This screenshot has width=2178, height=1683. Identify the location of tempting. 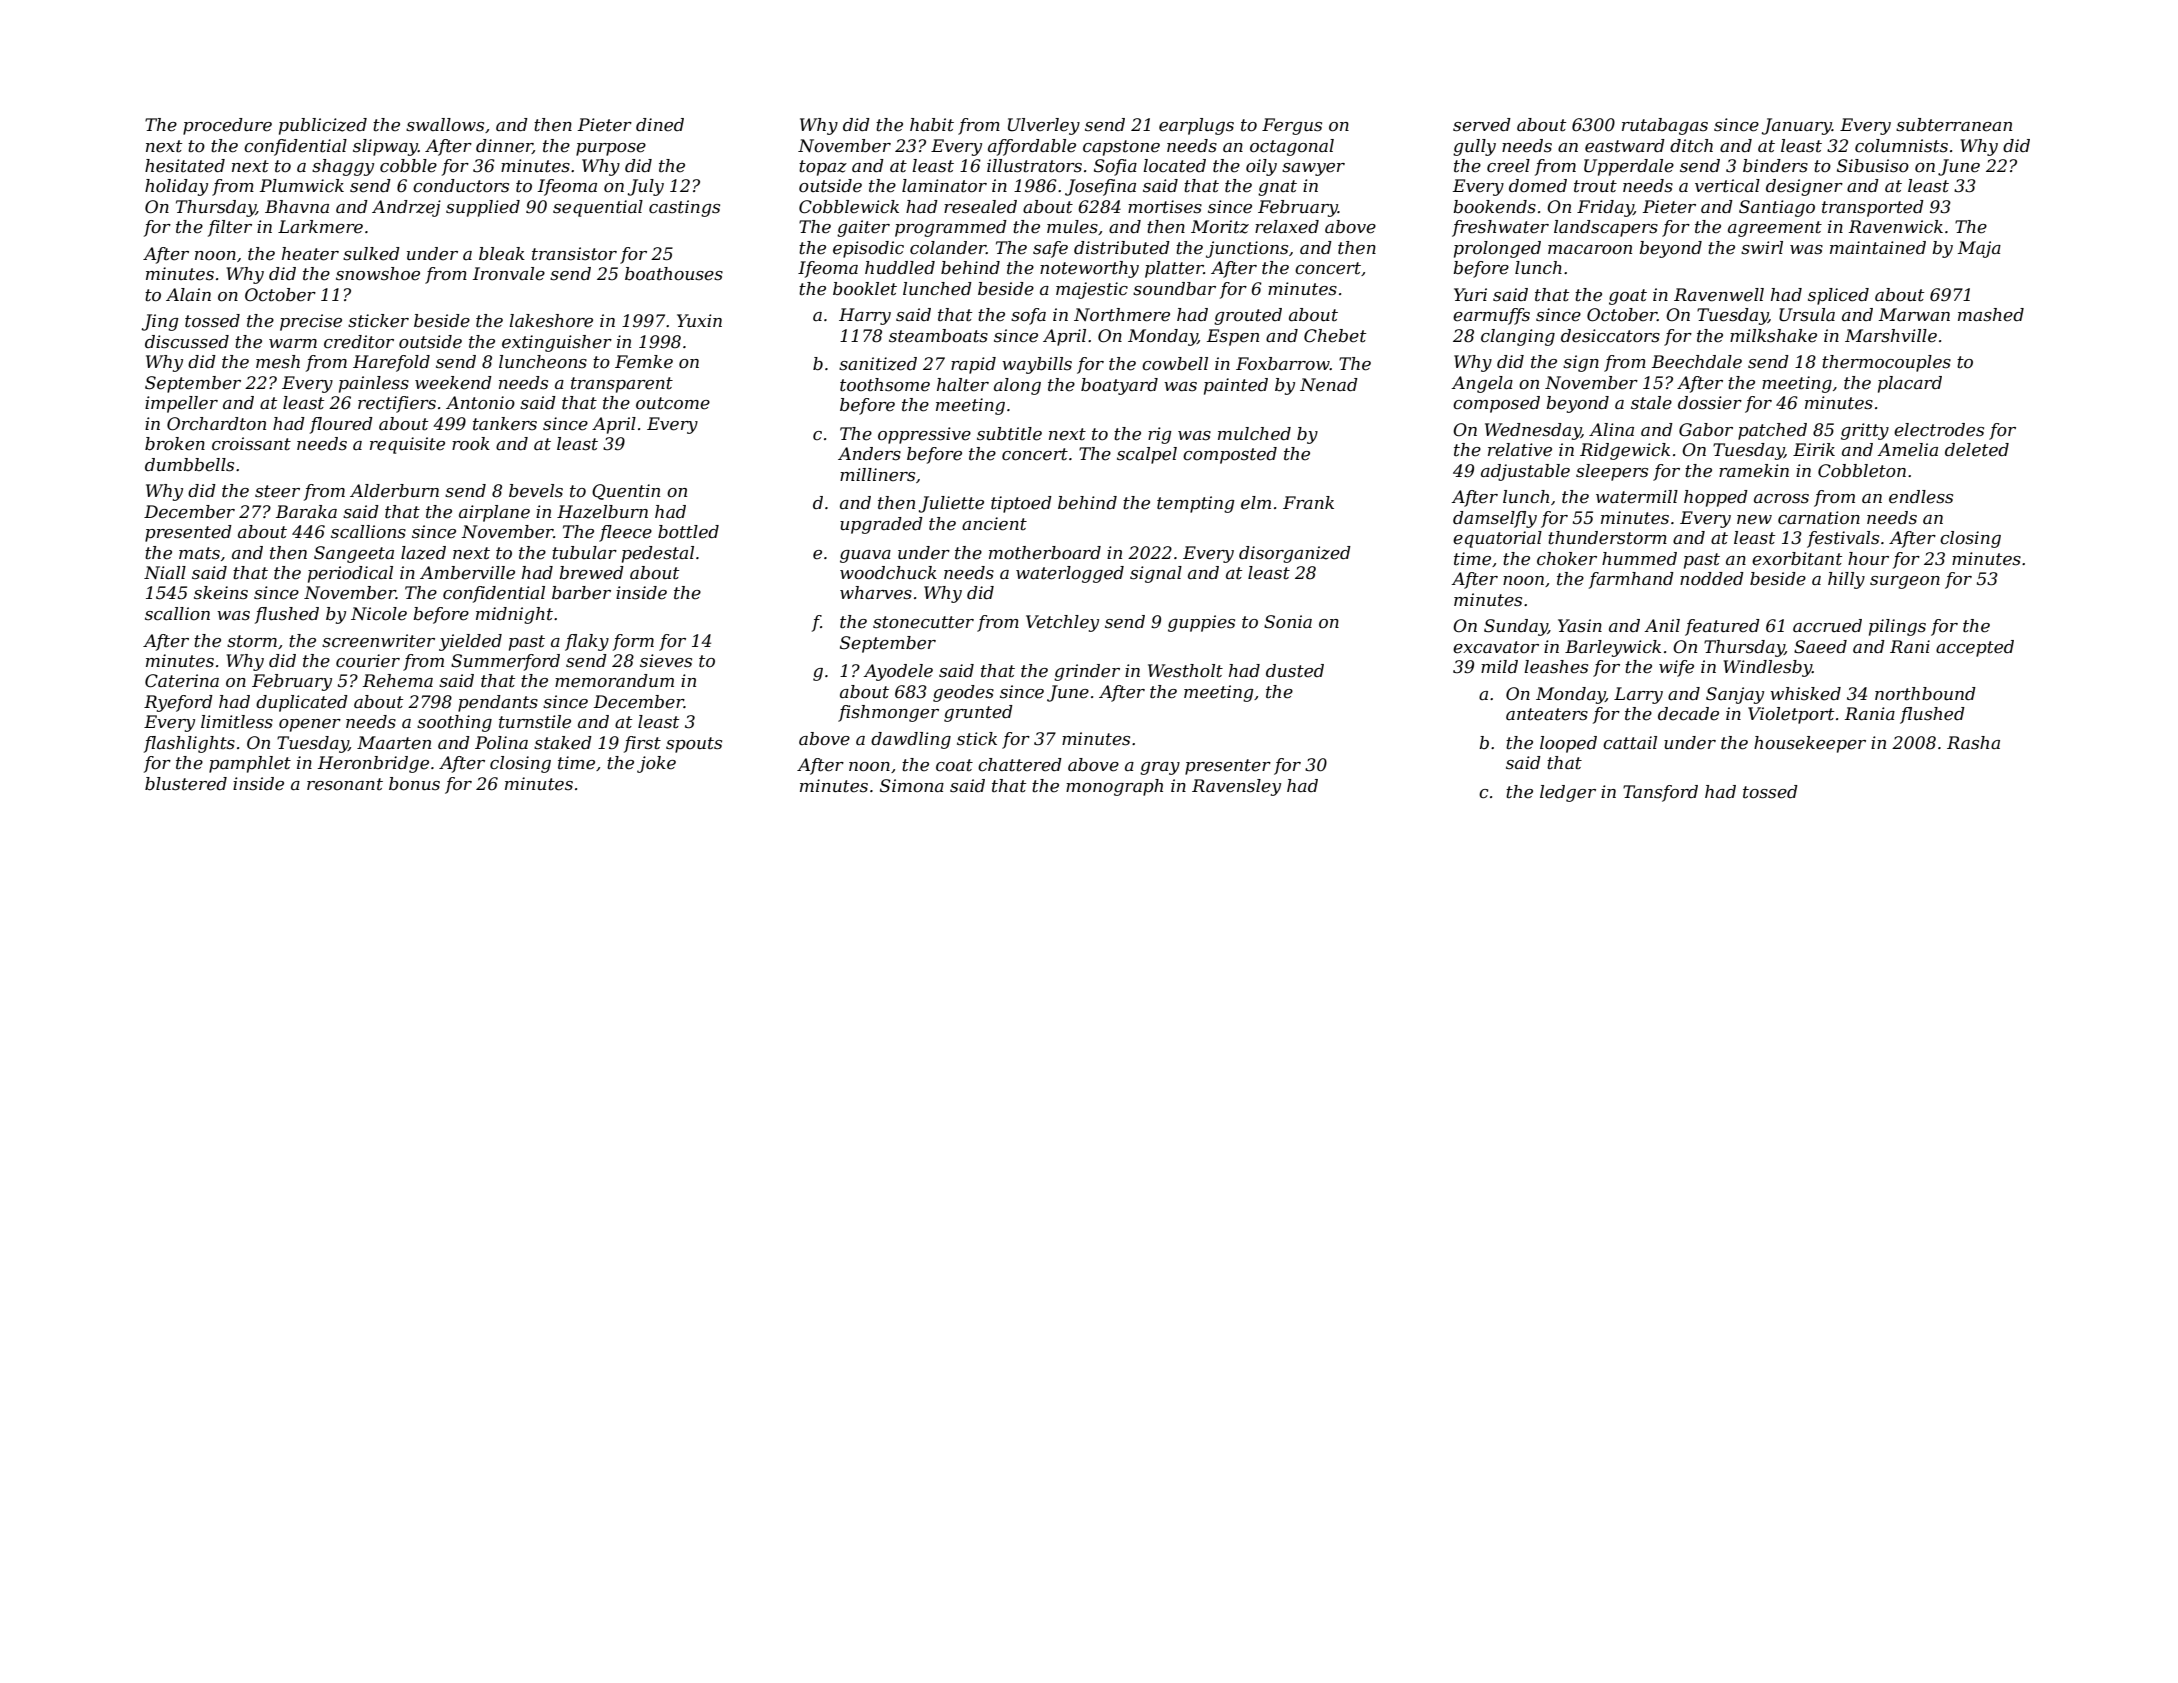
(1196, 504).
